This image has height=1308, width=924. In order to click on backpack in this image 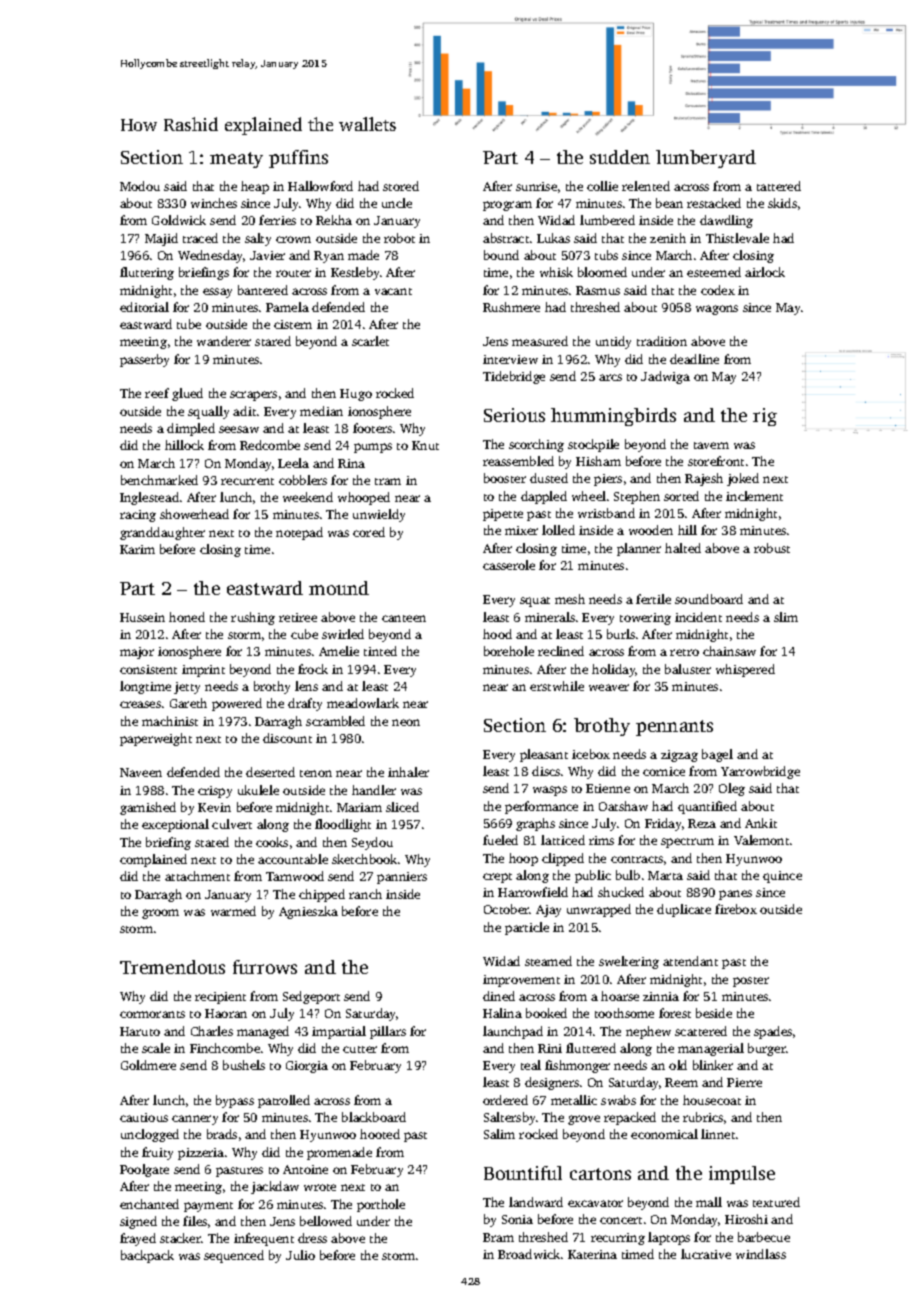, I will do `click(147, 1256)`.
